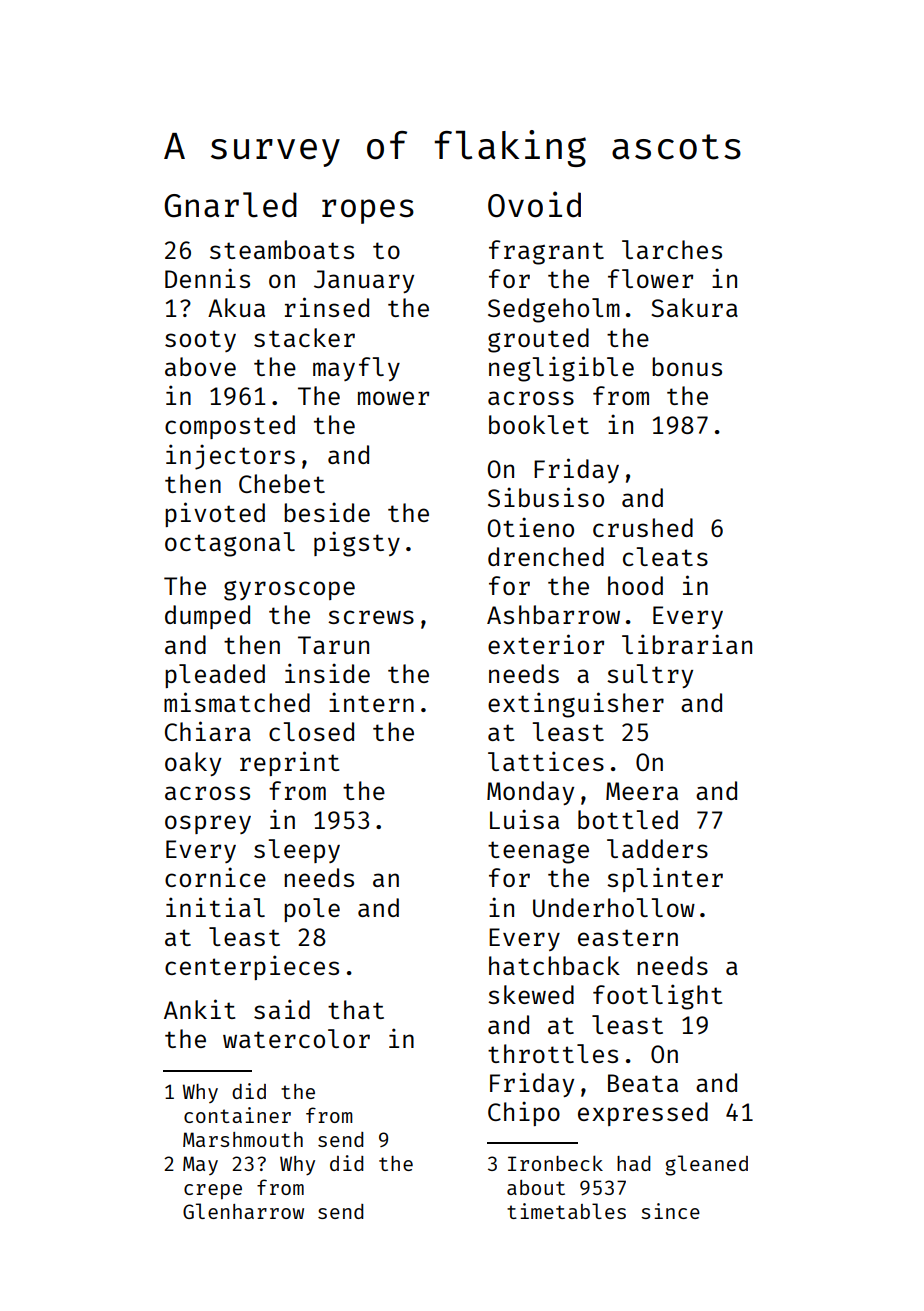 Image resolution: width=924 pixels, height=1311 pixels. I want to click on reprint, so click(289, 763).
